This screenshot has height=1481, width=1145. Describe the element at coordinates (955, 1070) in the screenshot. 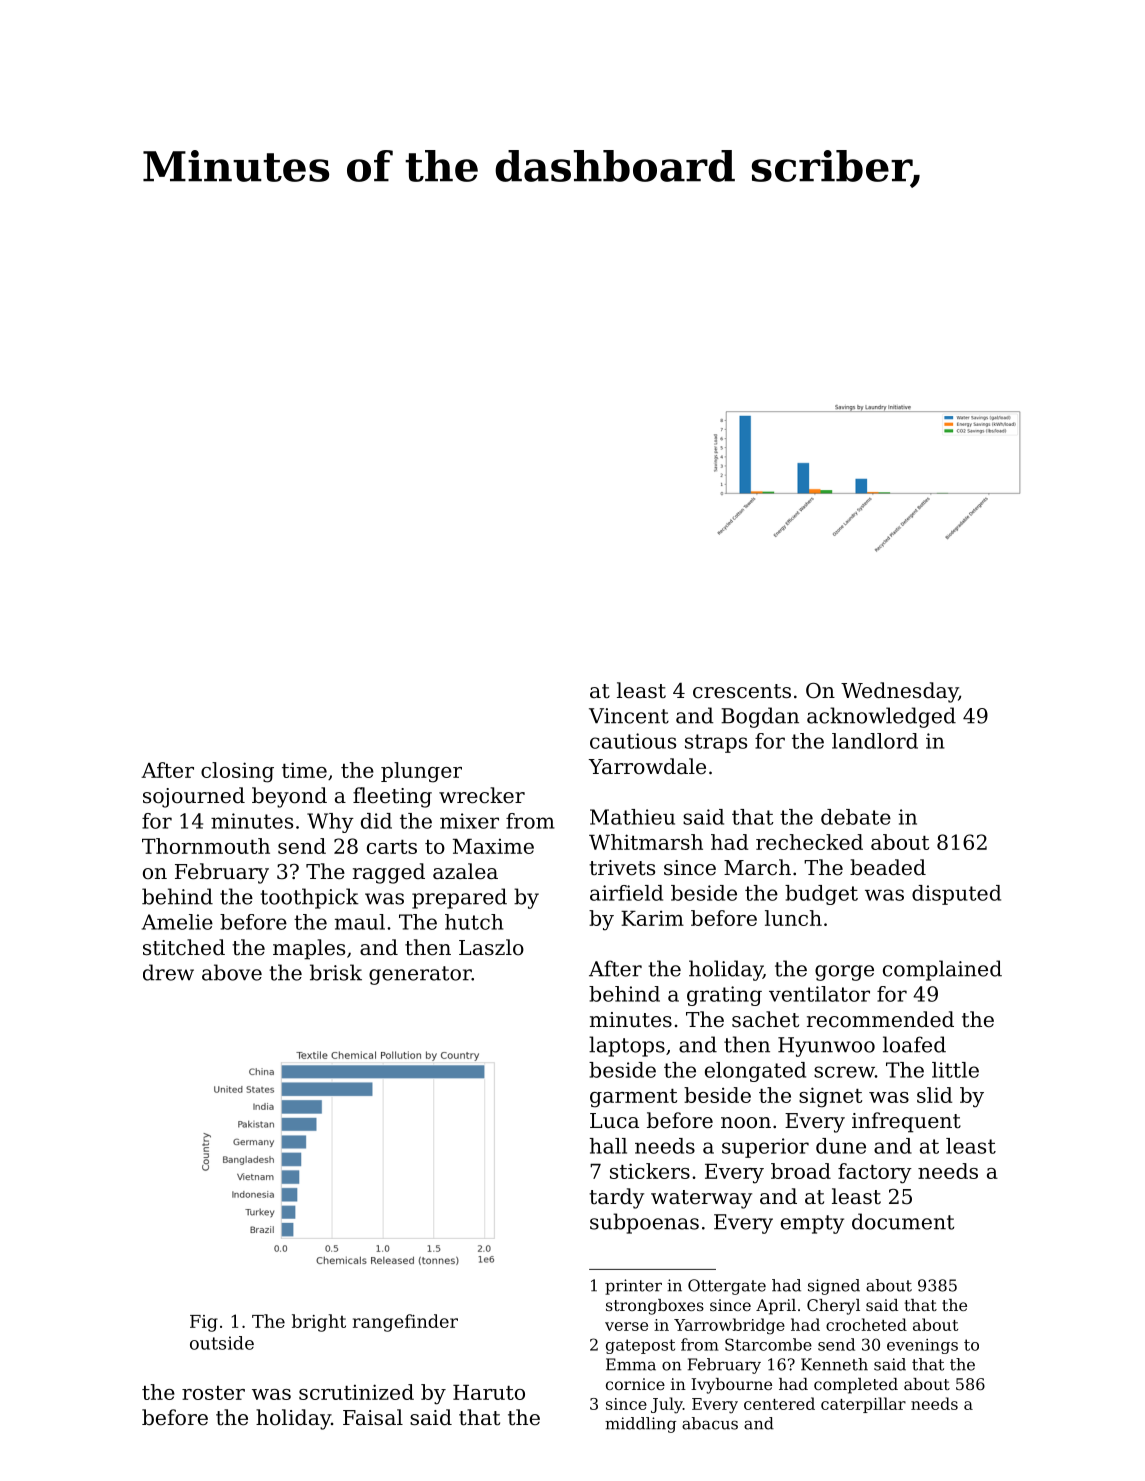

I see `little` at that location.
